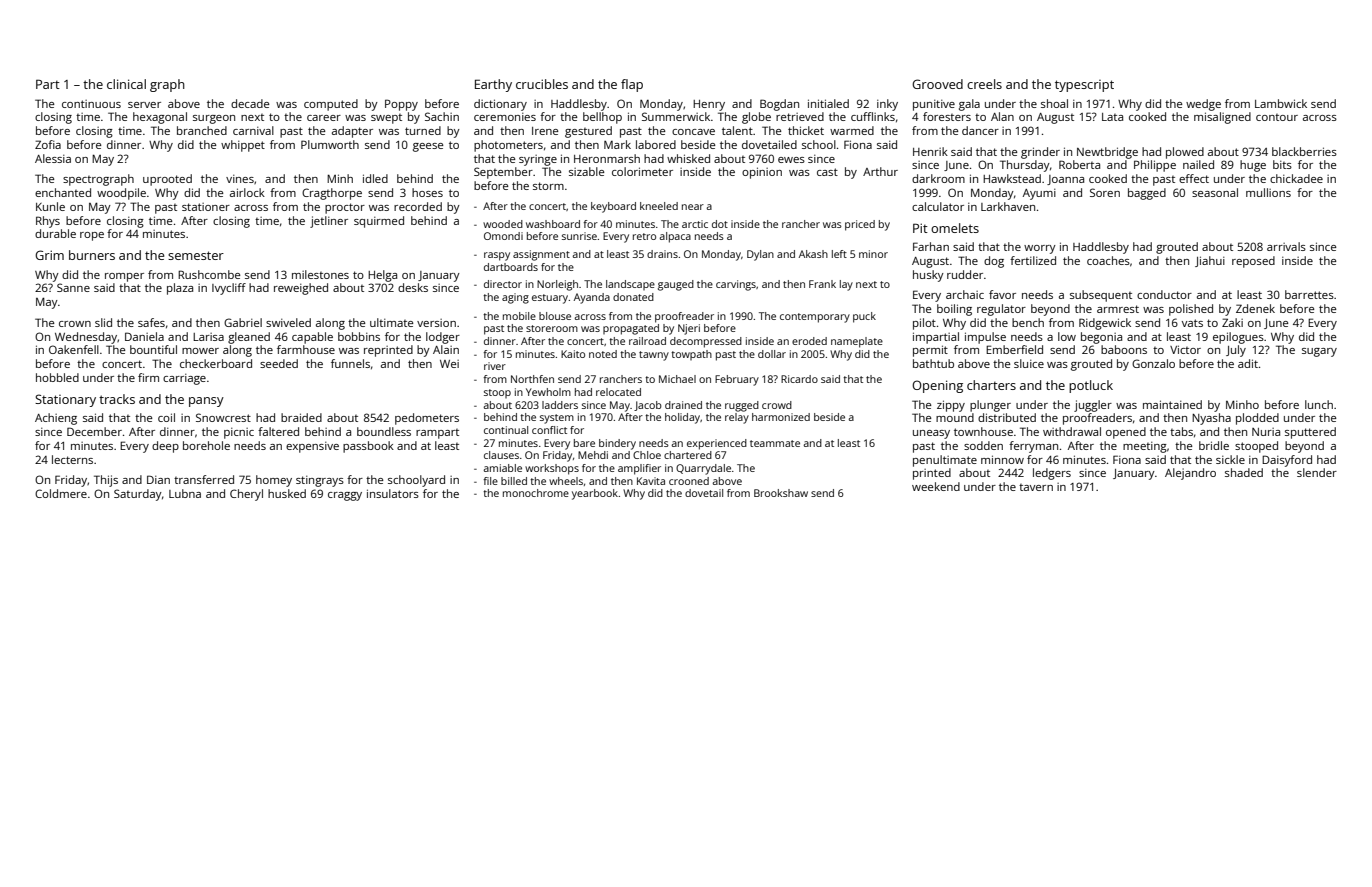  I want to click on proctor, so click(345, 208).
